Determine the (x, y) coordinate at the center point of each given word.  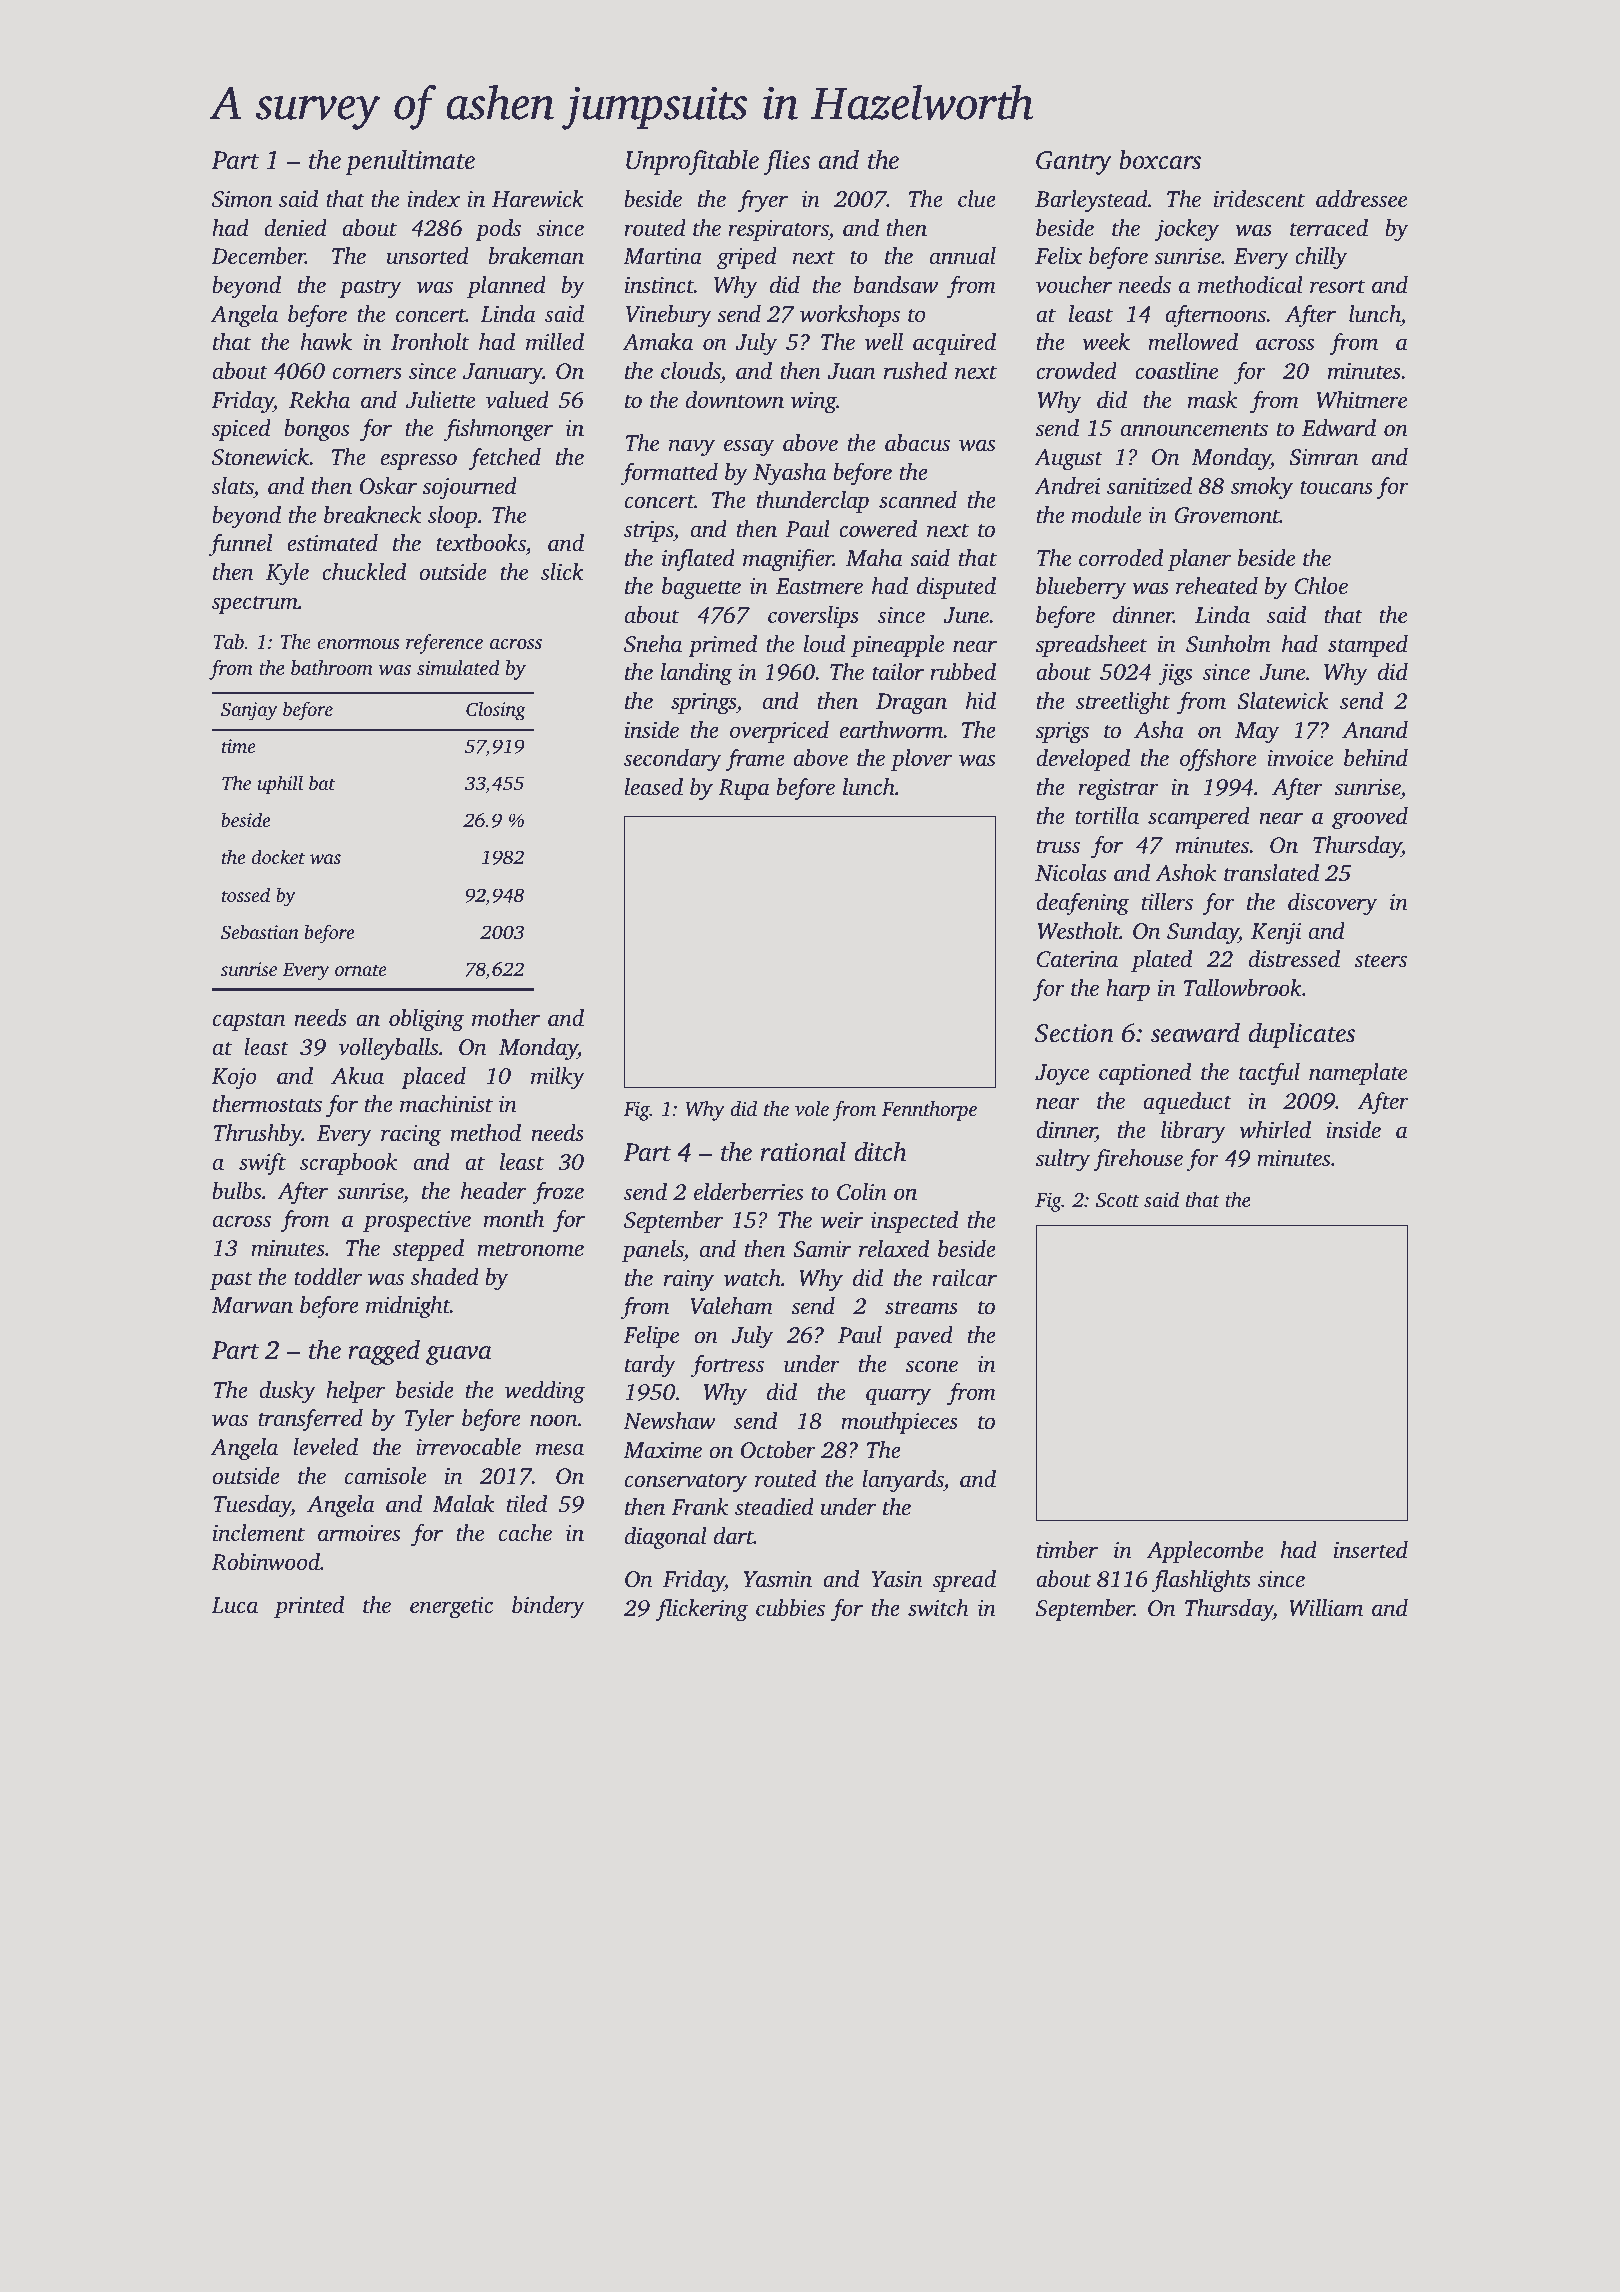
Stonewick (260, 457)
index (433, 199)
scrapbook (348, 1164)
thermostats (267, 1104)
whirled (1275, 1130)
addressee (1361, 199)
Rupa (743, 789)
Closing (496, 711)
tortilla (1107, 816)
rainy (689, 1281)
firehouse (1138, 1160)
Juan (852, 371)
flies (786, 162)
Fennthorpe (929, 1111)
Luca (234, 1605)
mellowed (1193, 342)
